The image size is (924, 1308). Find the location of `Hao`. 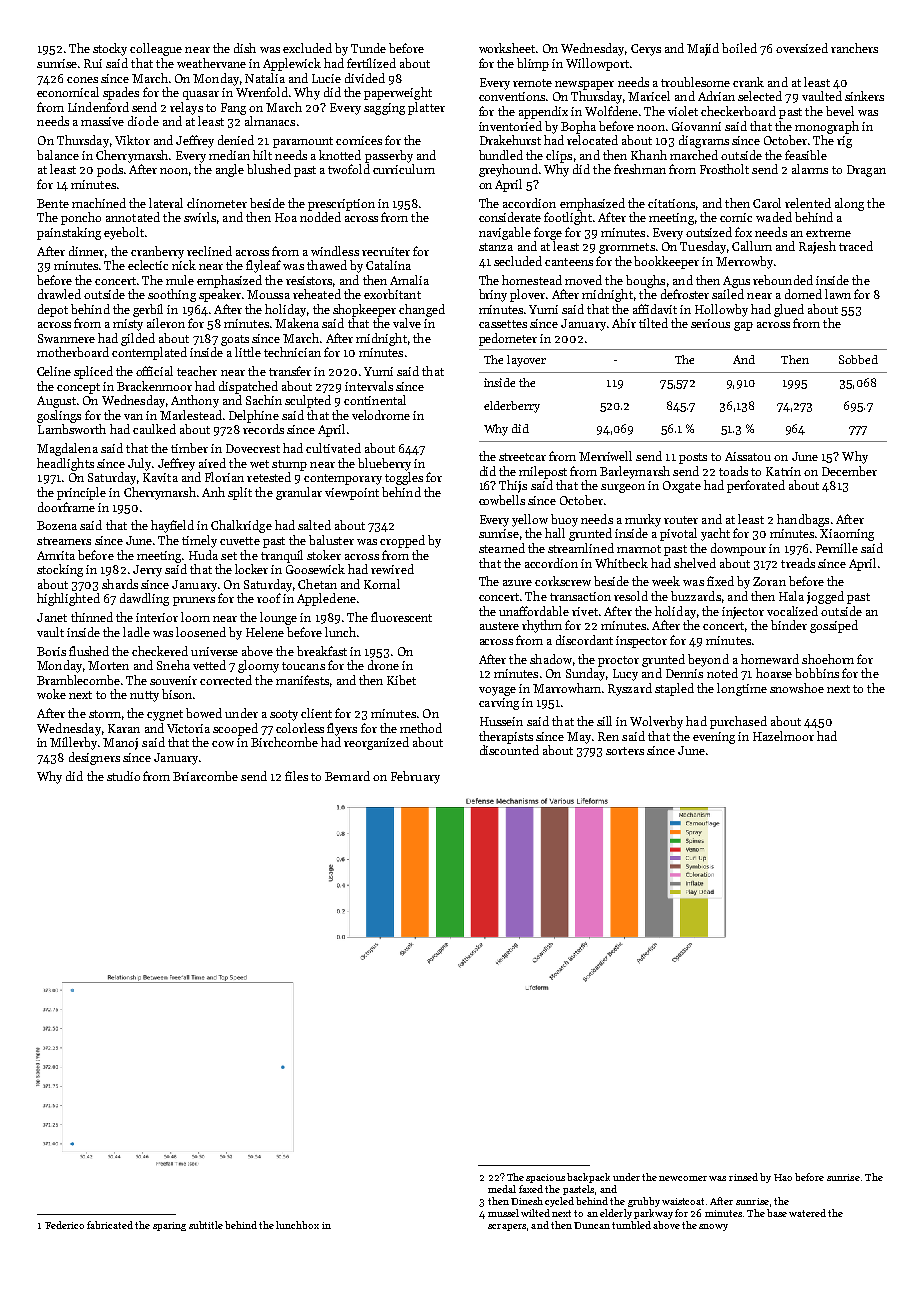

Hao is located at coordinates (783, 1177).
